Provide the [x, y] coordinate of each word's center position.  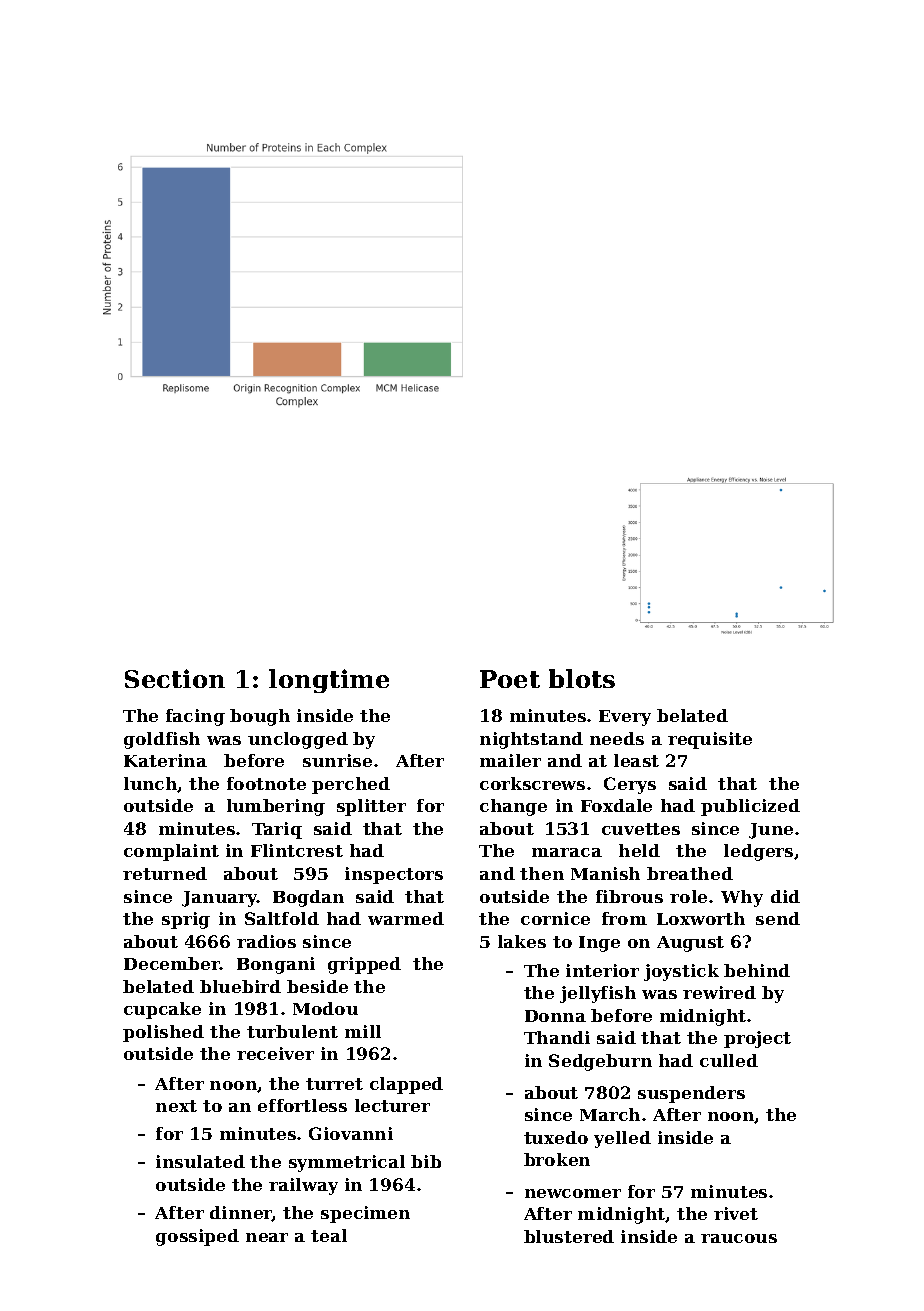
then [542, 873]
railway [303, 1186]
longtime [329, 681]
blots [582, 678]
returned [165, 873]
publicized [750, 807]
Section [175, 678]
